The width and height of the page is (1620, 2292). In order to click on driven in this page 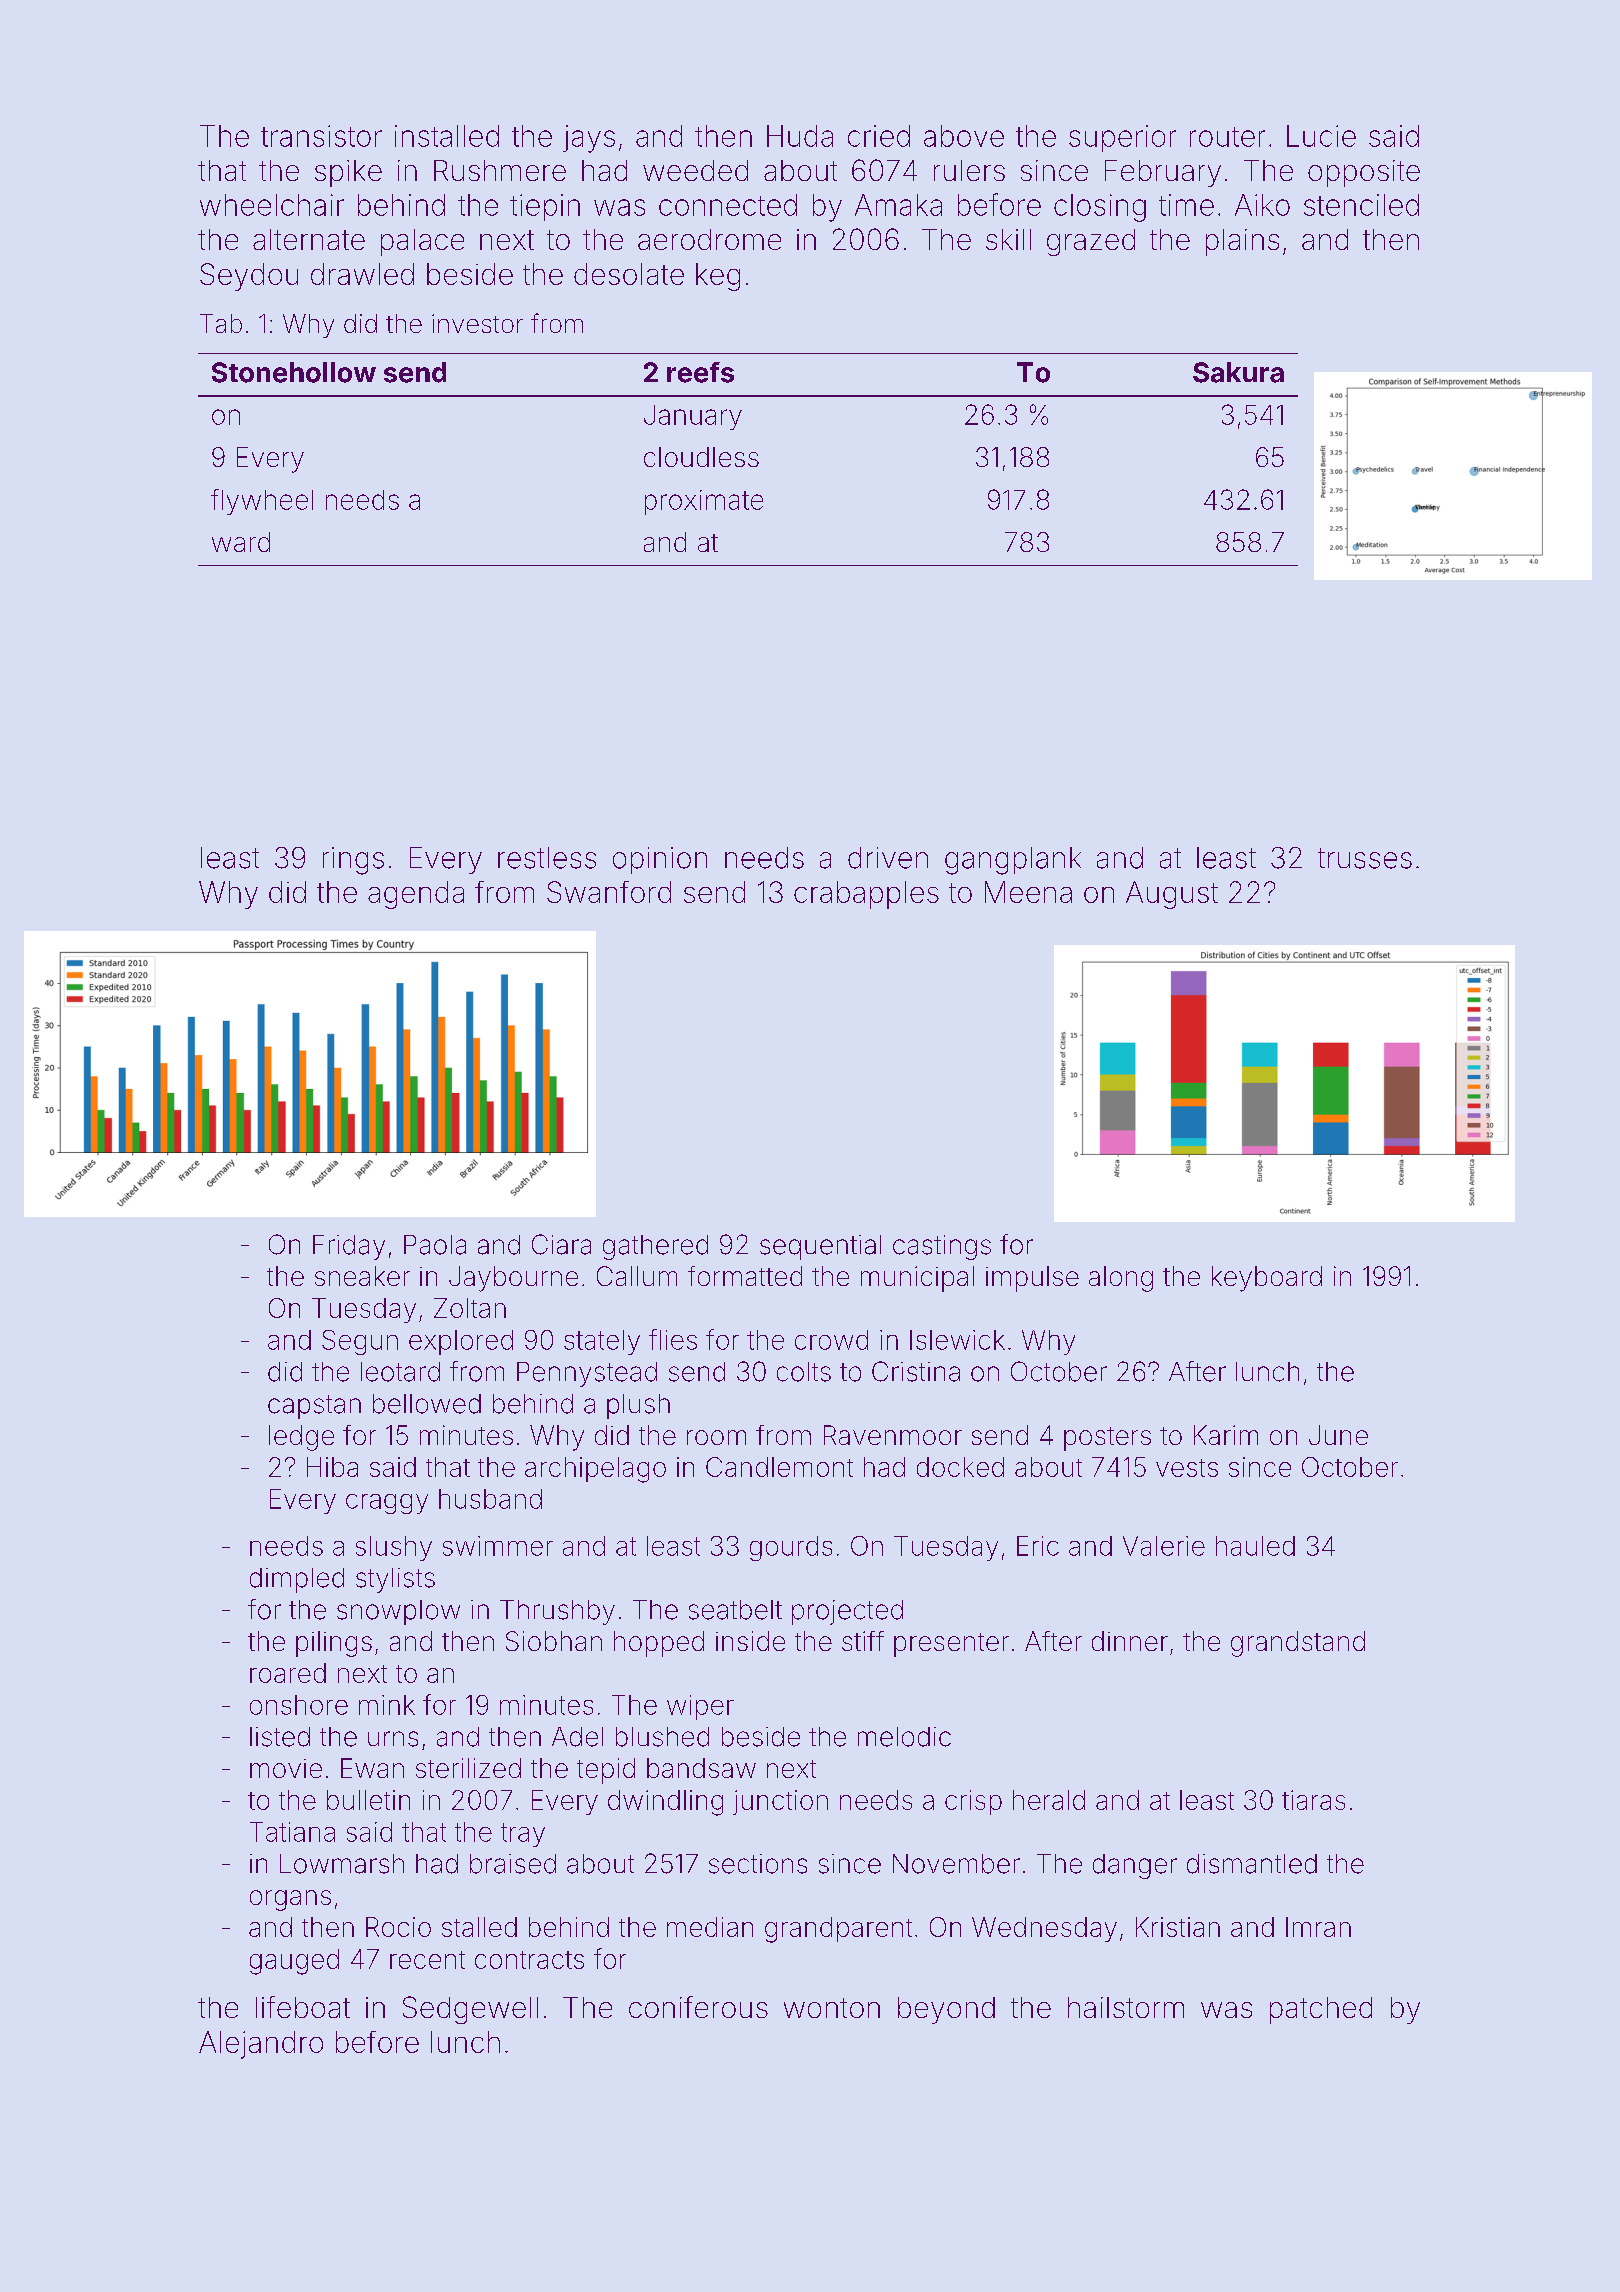, I will do `click(888, 858)`.
